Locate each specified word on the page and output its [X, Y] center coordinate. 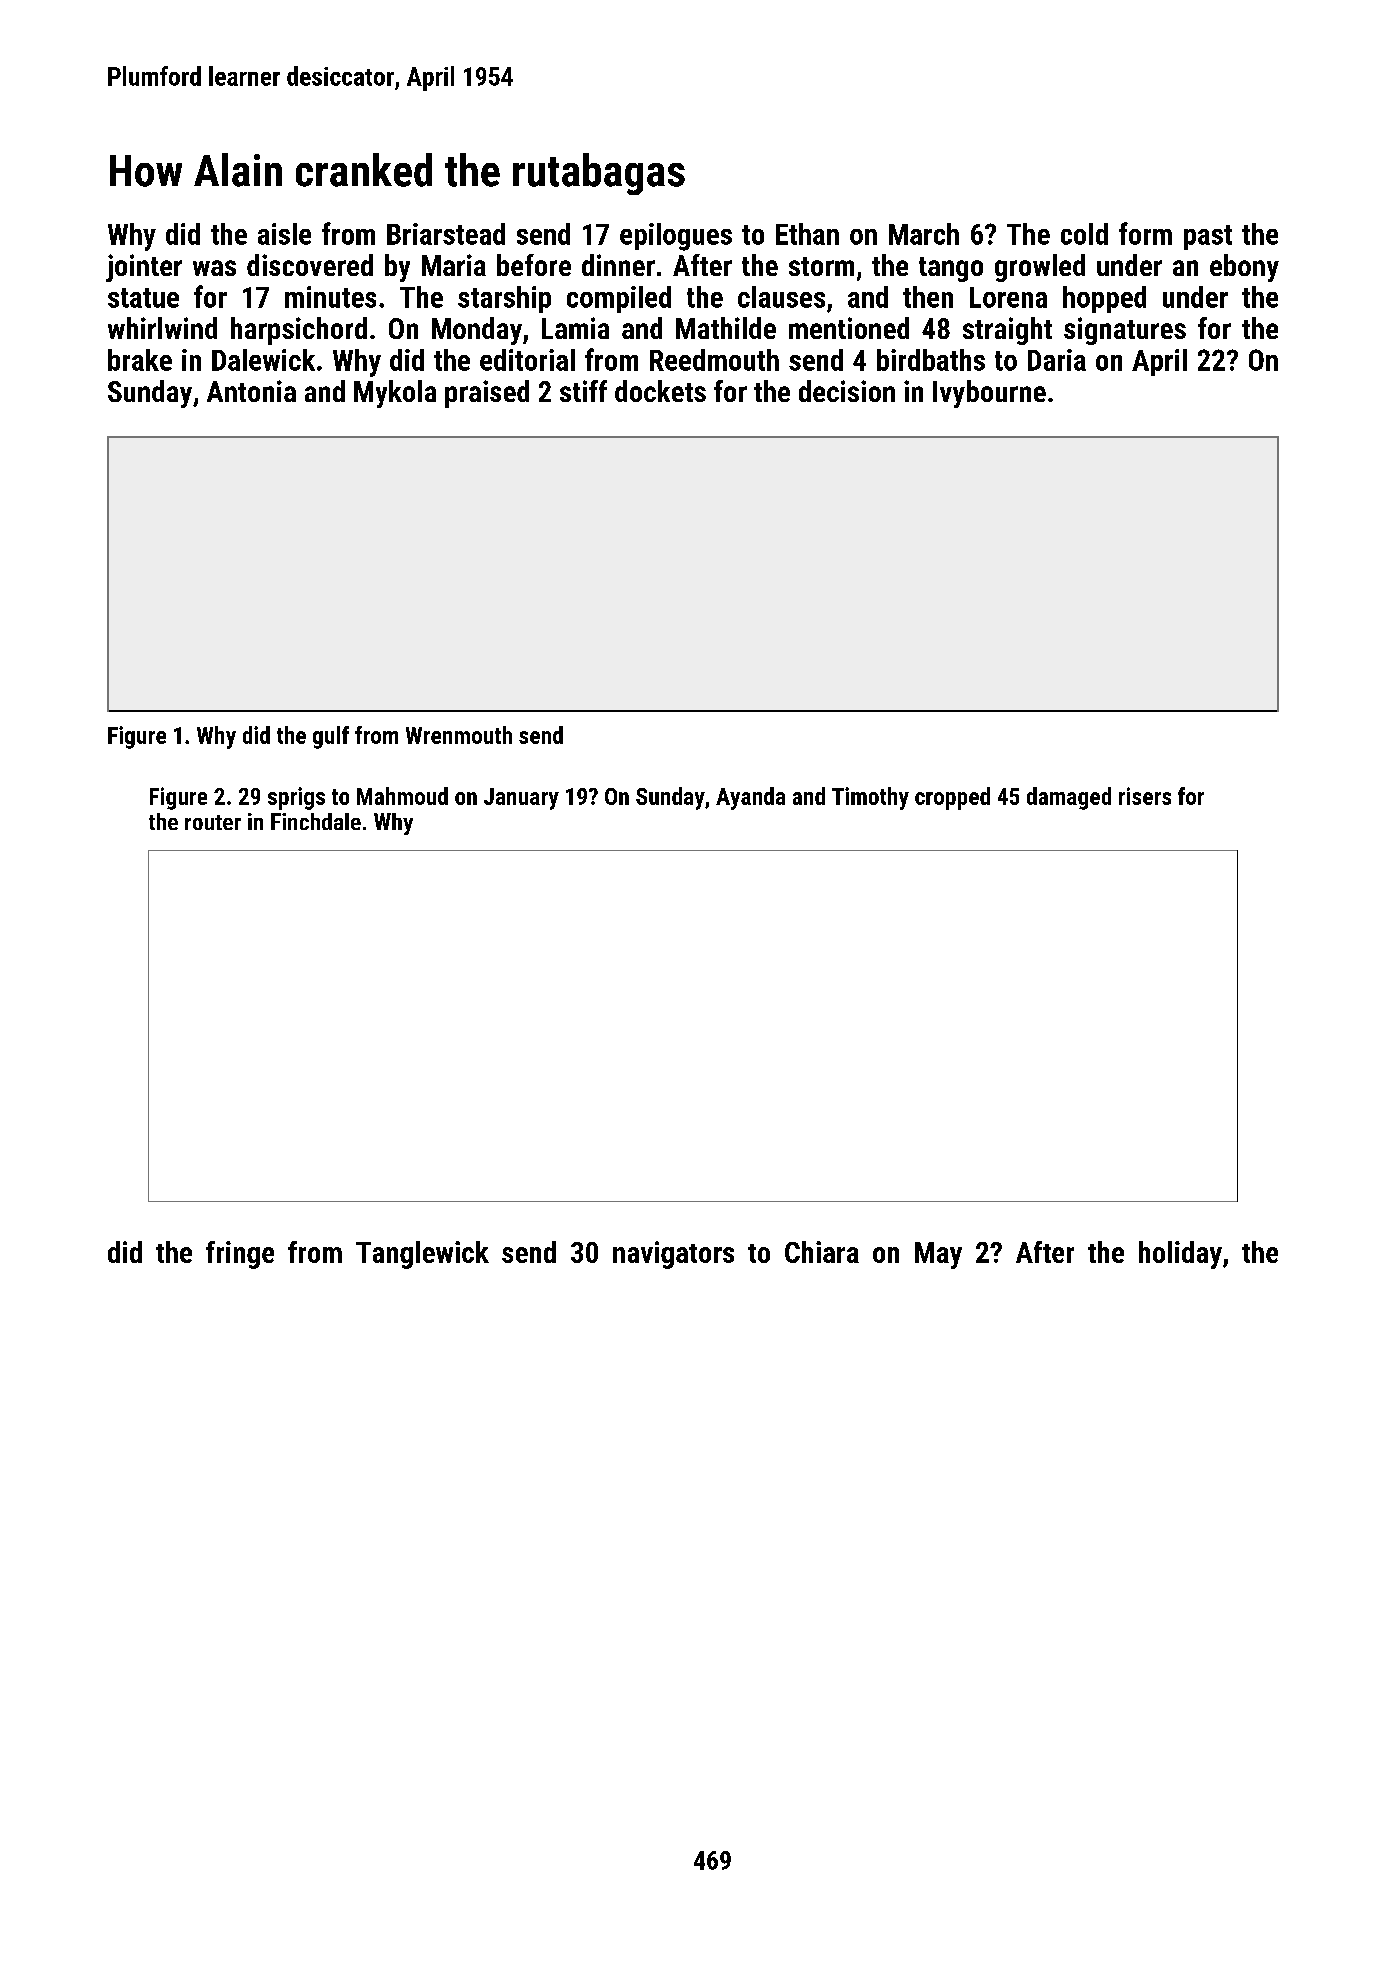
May [938, 1255]
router [213, 822]
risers [1145, 796]
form [1145, 233]
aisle [284, 234]
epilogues [676, 237]
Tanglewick [422, 1255]
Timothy [870, 798]
